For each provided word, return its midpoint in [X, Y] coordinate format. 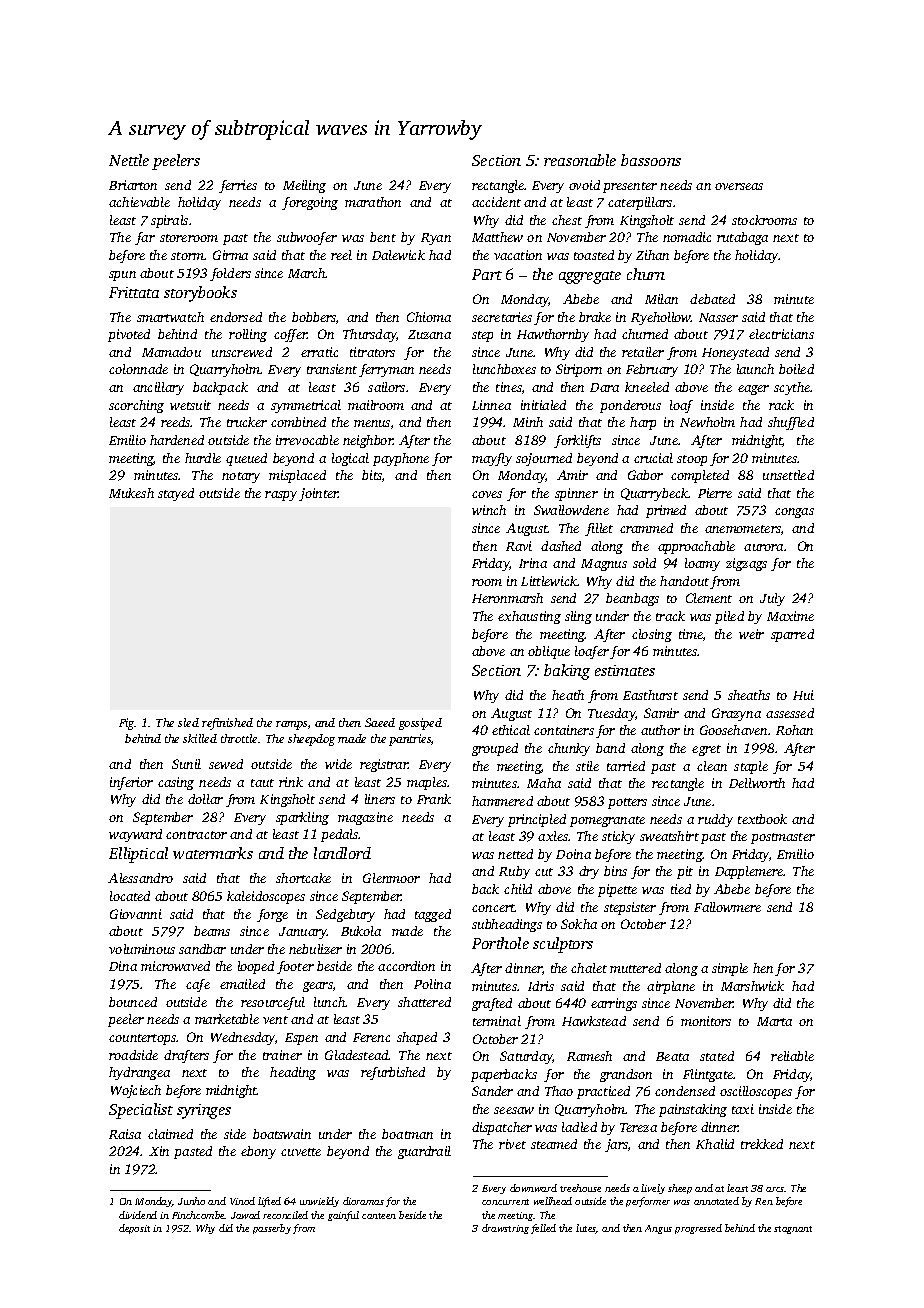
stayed [176, 494]
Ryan [436, 239]
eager [753, 390]
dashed [561, 546]
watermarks [213, 853]
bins [615, 871]
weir [751, 634]
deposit [134, 1229]
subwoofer [307, 238]
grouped [495, 749]
